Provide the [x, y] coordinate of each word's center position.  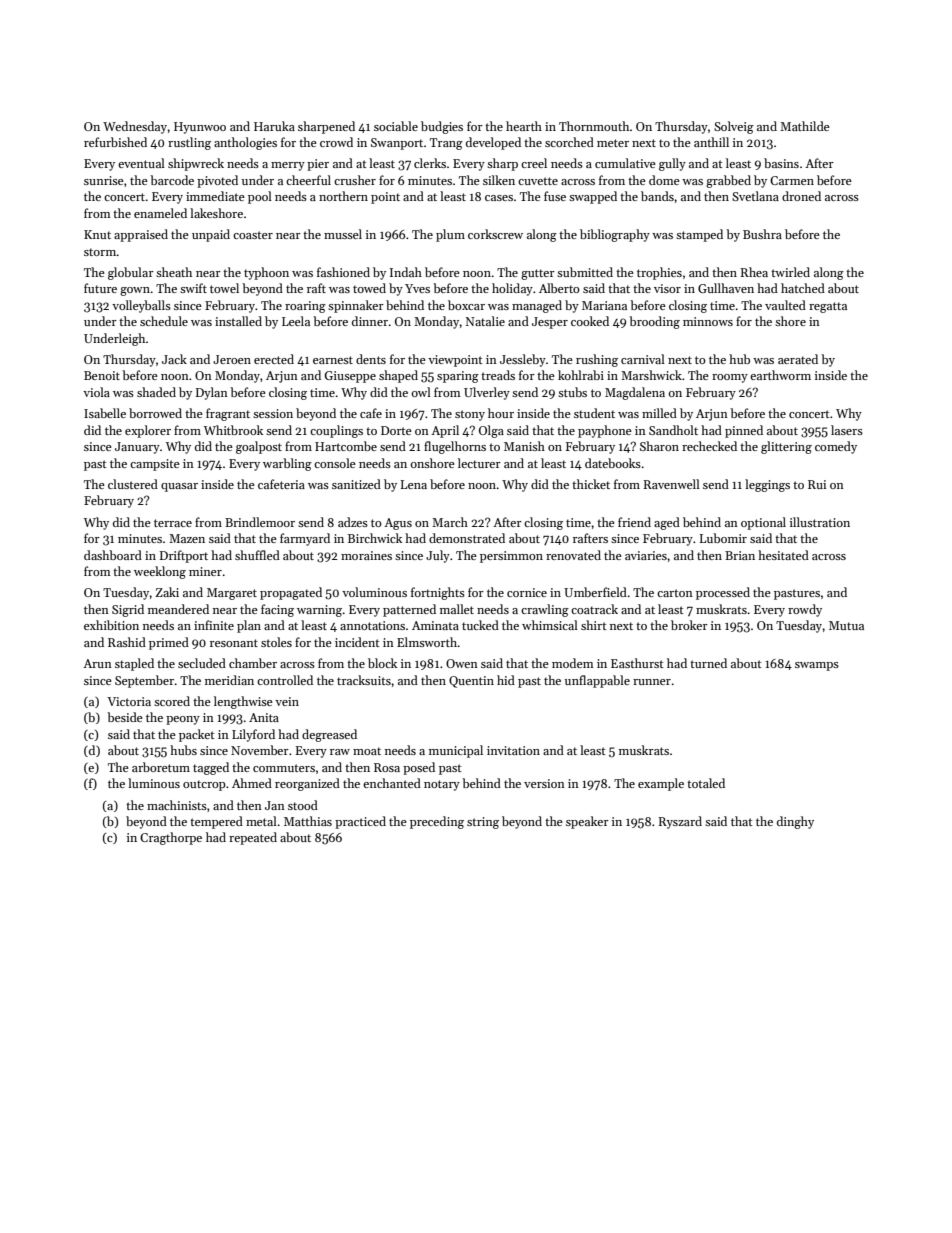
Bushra [762, 234]
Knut [97, 234]
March [450, 522]
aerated [798, 359]
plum [450, 235]
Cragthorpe [171, 838]
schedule [164, 321]
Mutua [846, 625]
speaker [587, 822]
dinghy [795, 822]
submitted [585, 272]
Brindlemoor [260, 522]
